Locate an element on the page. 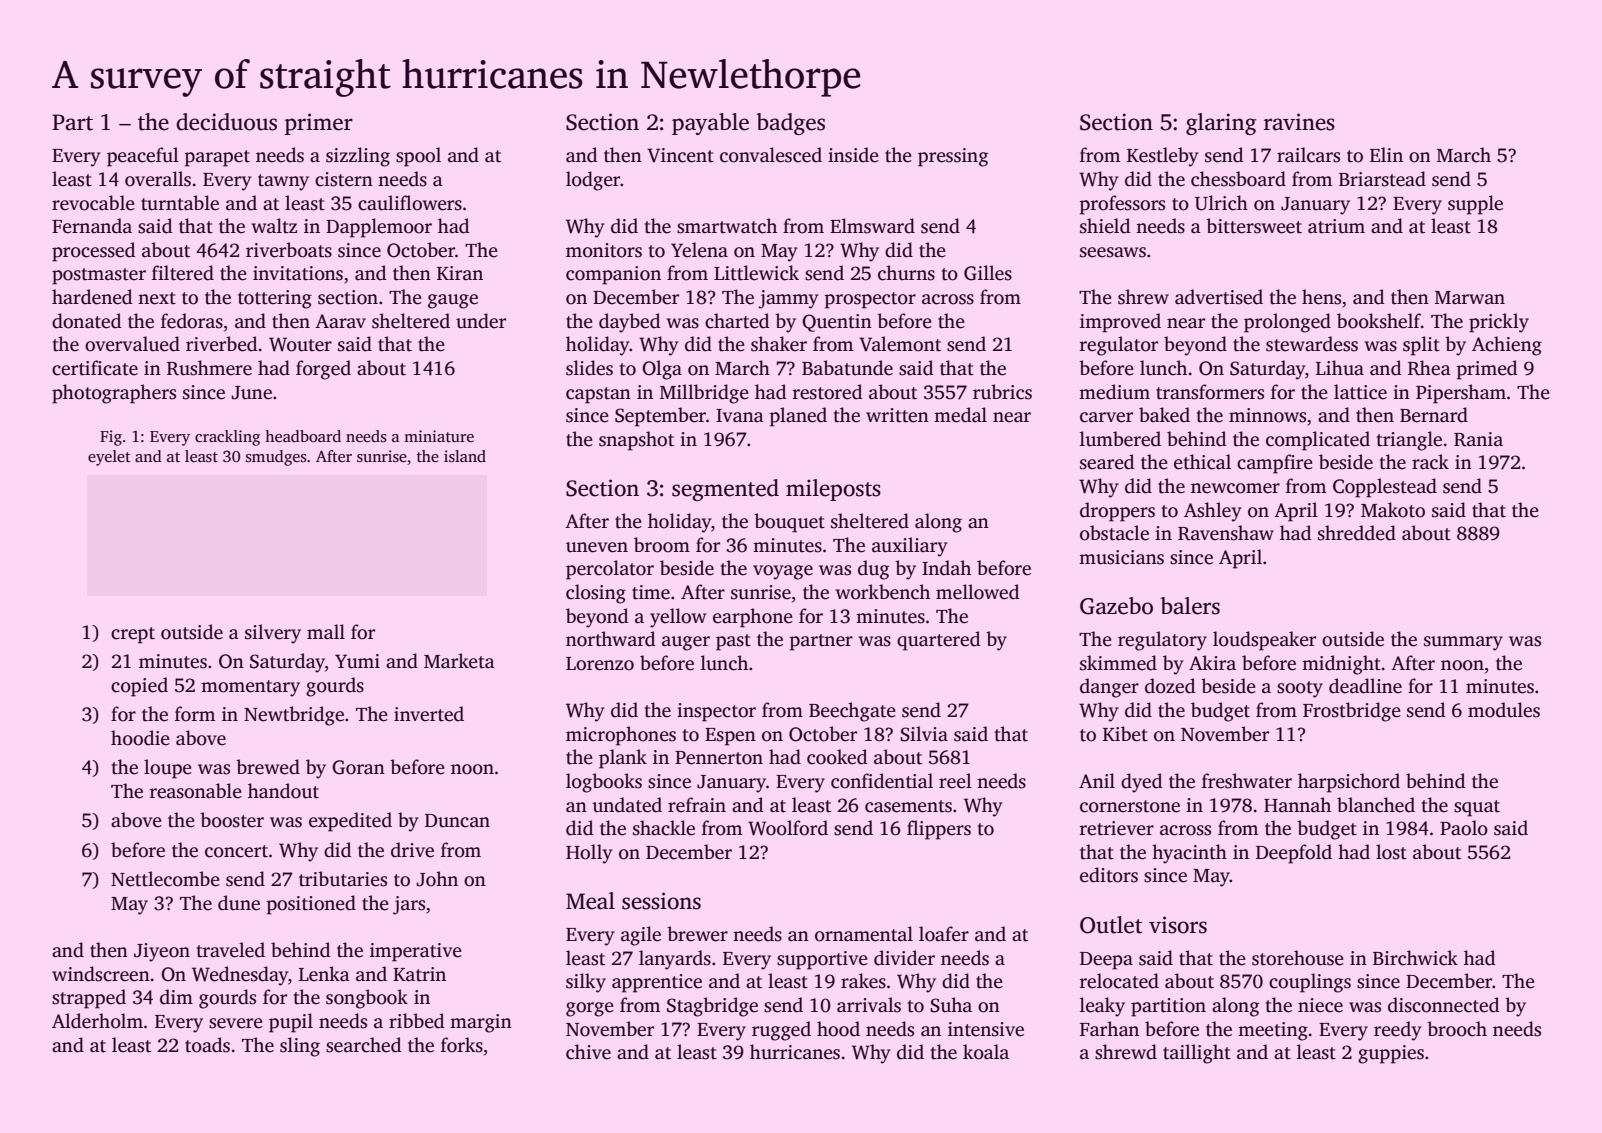  ravines is located at coordinates (1299, 122).
